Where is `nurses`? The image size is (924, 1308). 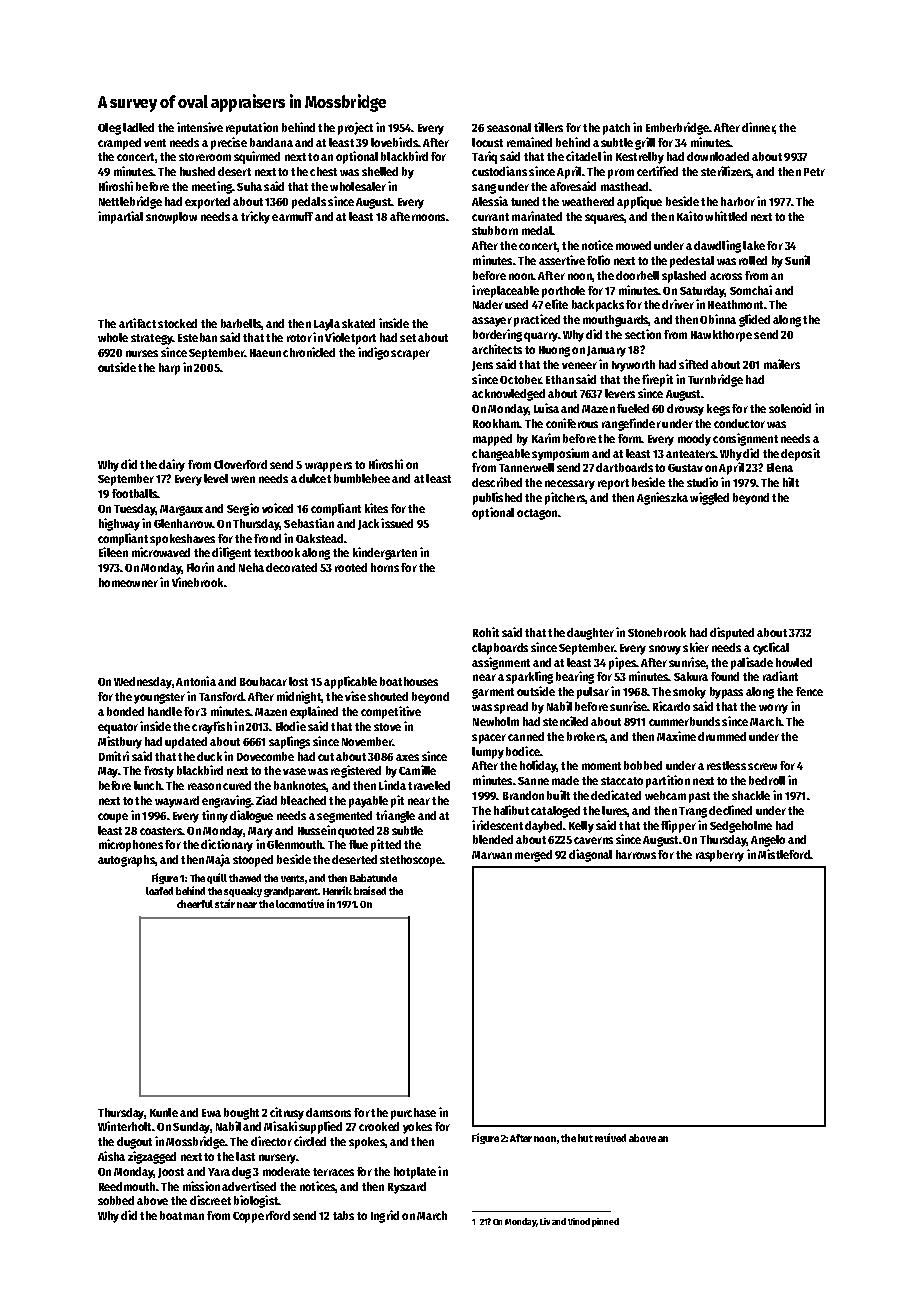 nurses is located at coordinates (142, 353).
